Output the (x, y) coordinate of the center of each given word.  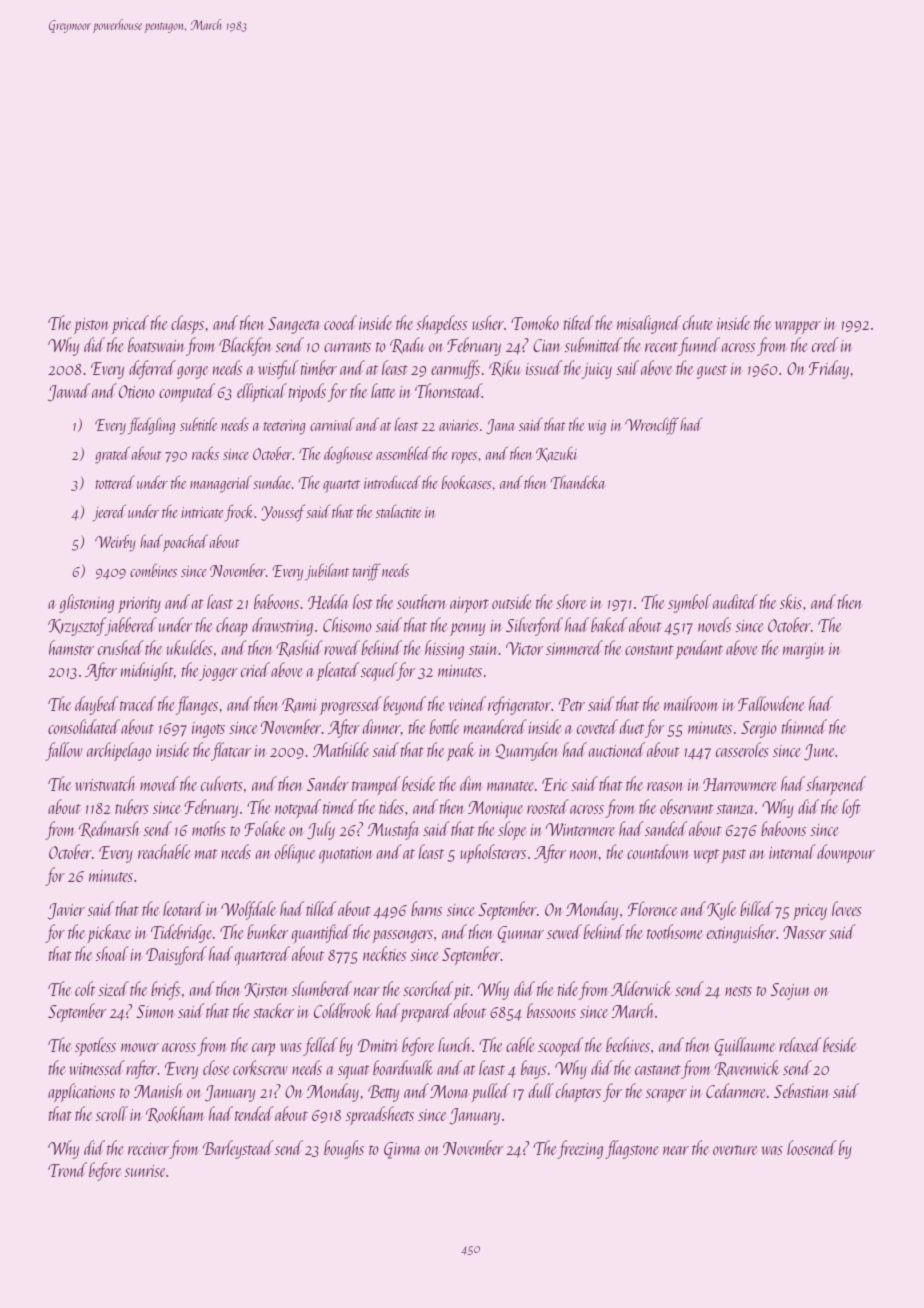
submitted (593, 344)
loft (851, 808)
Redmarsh (109, 829)
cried (255, 669)
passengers (402, 936)
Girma (402, 1150)
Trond (67, 1169)
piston (91, 326)
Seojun (790, 991)
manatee (510, 786)
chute (698, 322)
